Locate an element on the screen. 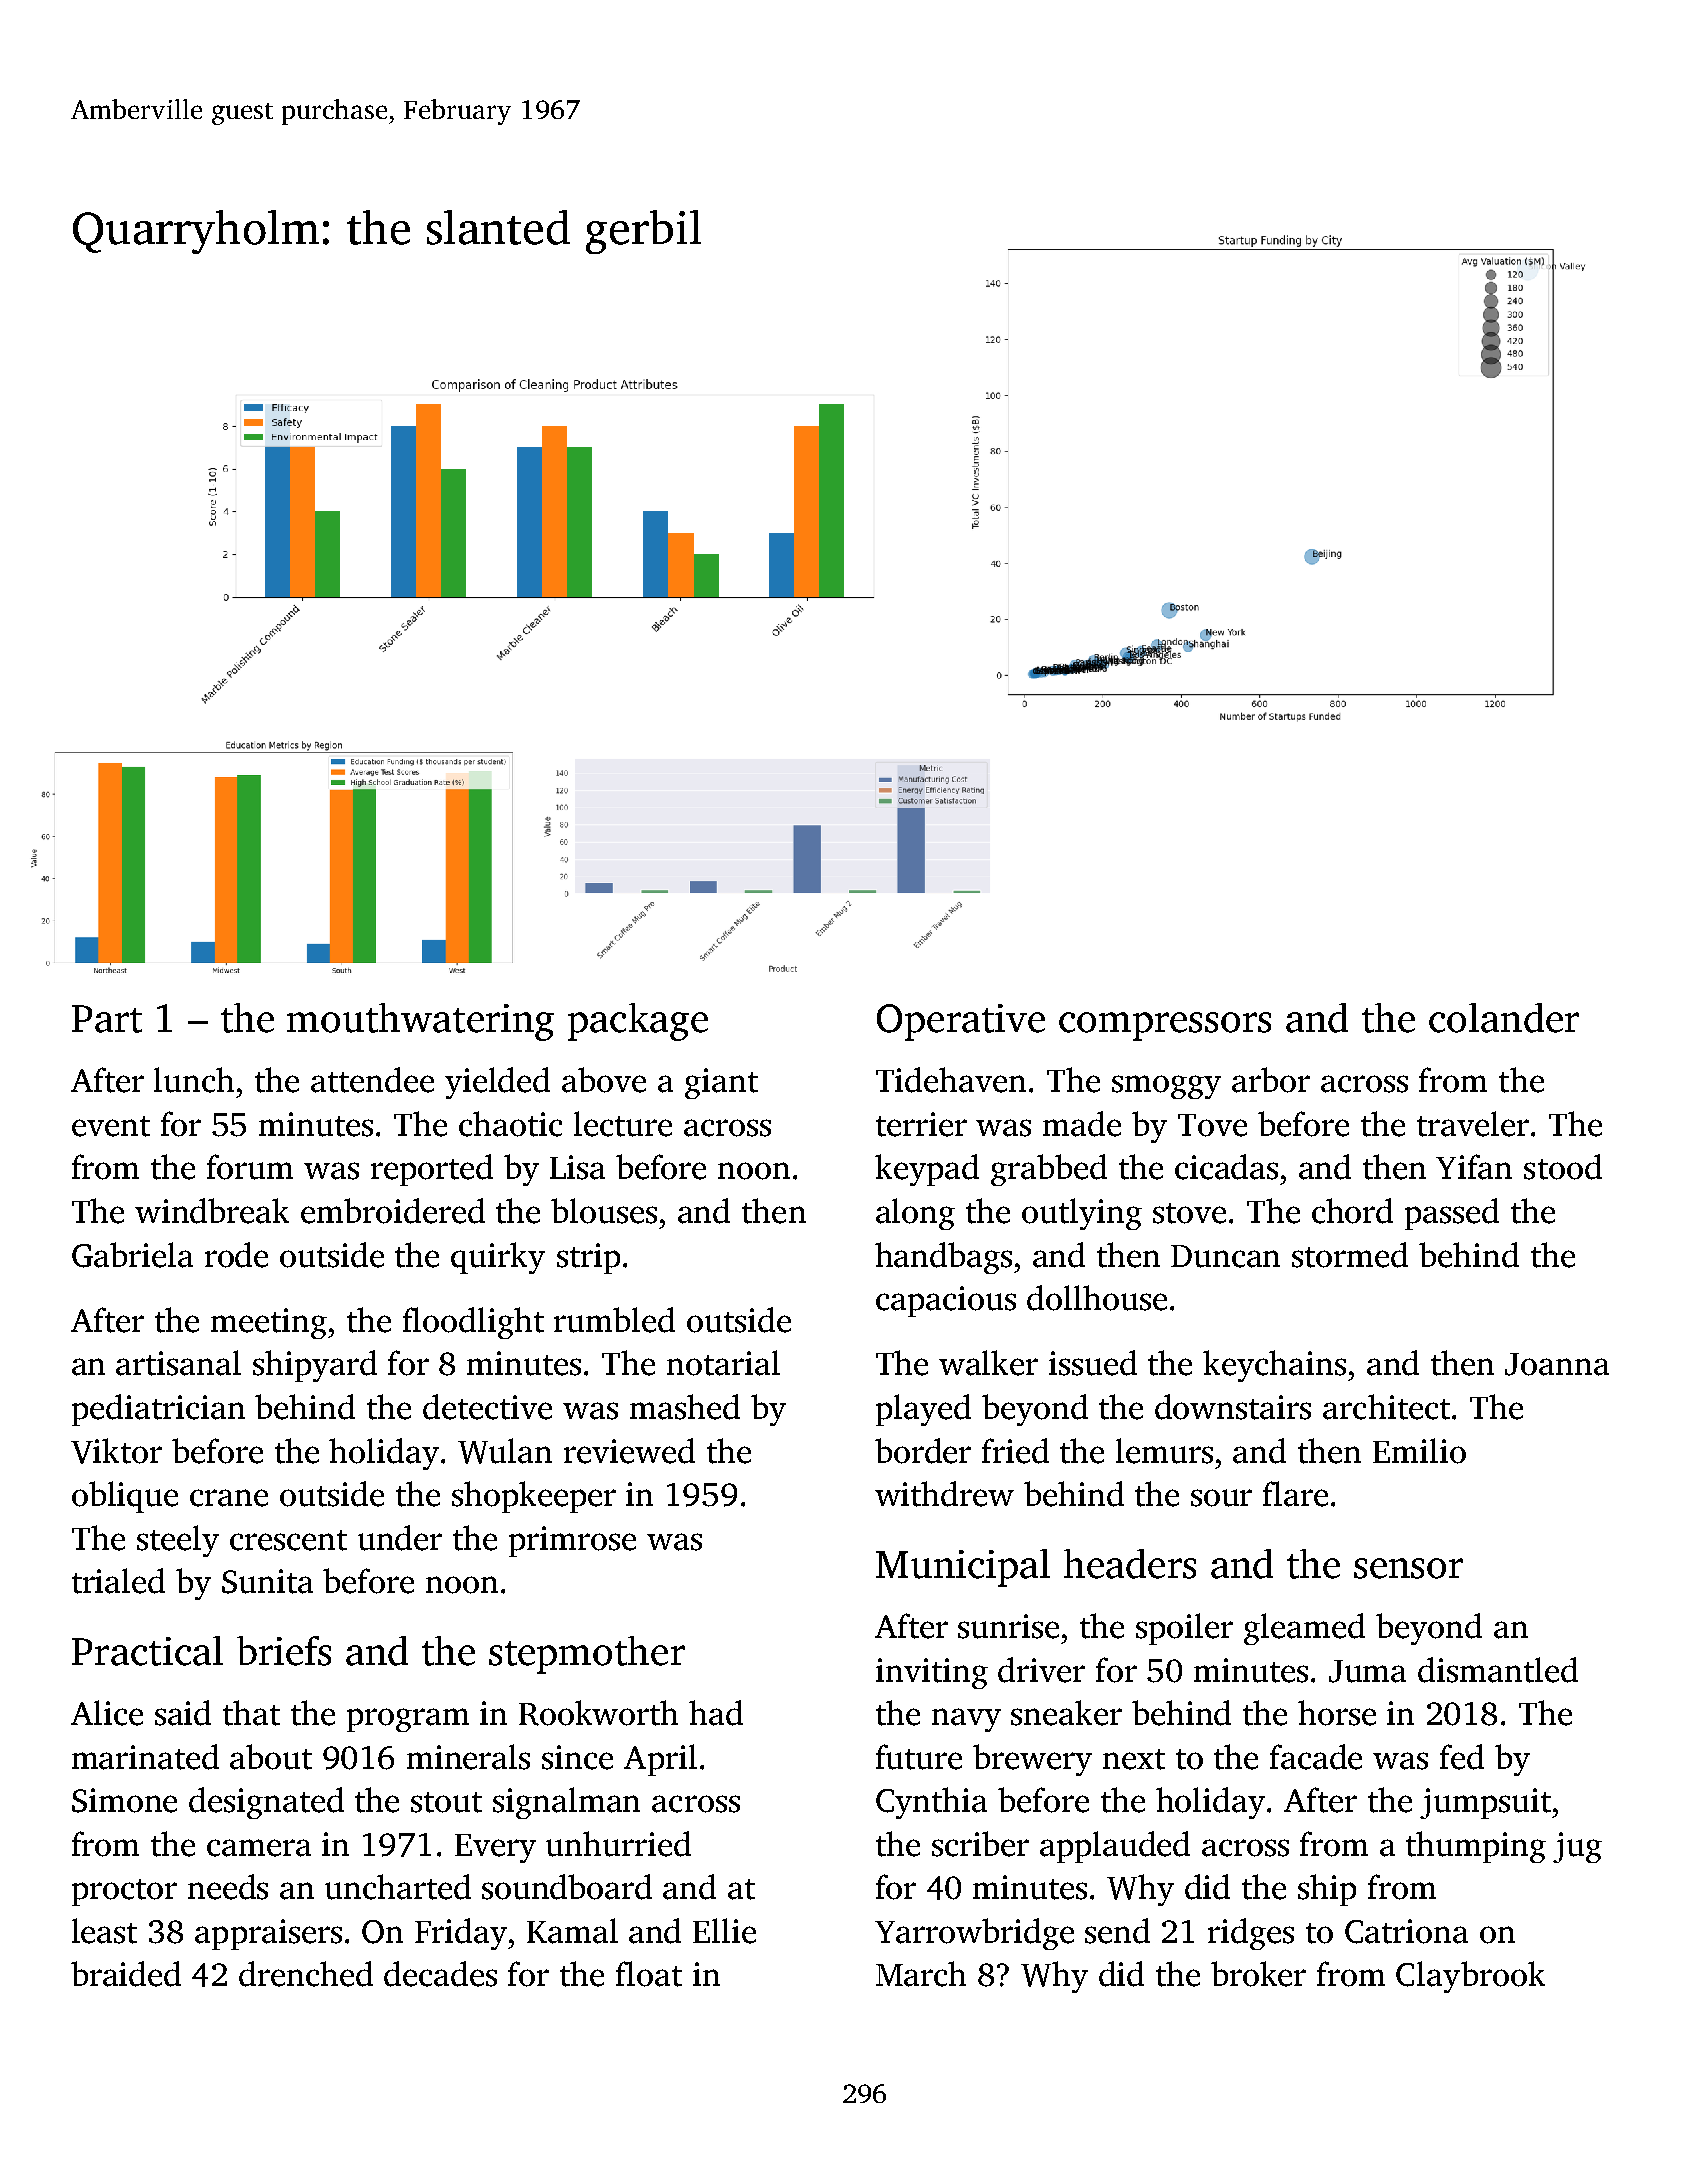 Image resolution: width=1683 pixels, height=2178 pixels. least is located at coordinates (104, 1931).
